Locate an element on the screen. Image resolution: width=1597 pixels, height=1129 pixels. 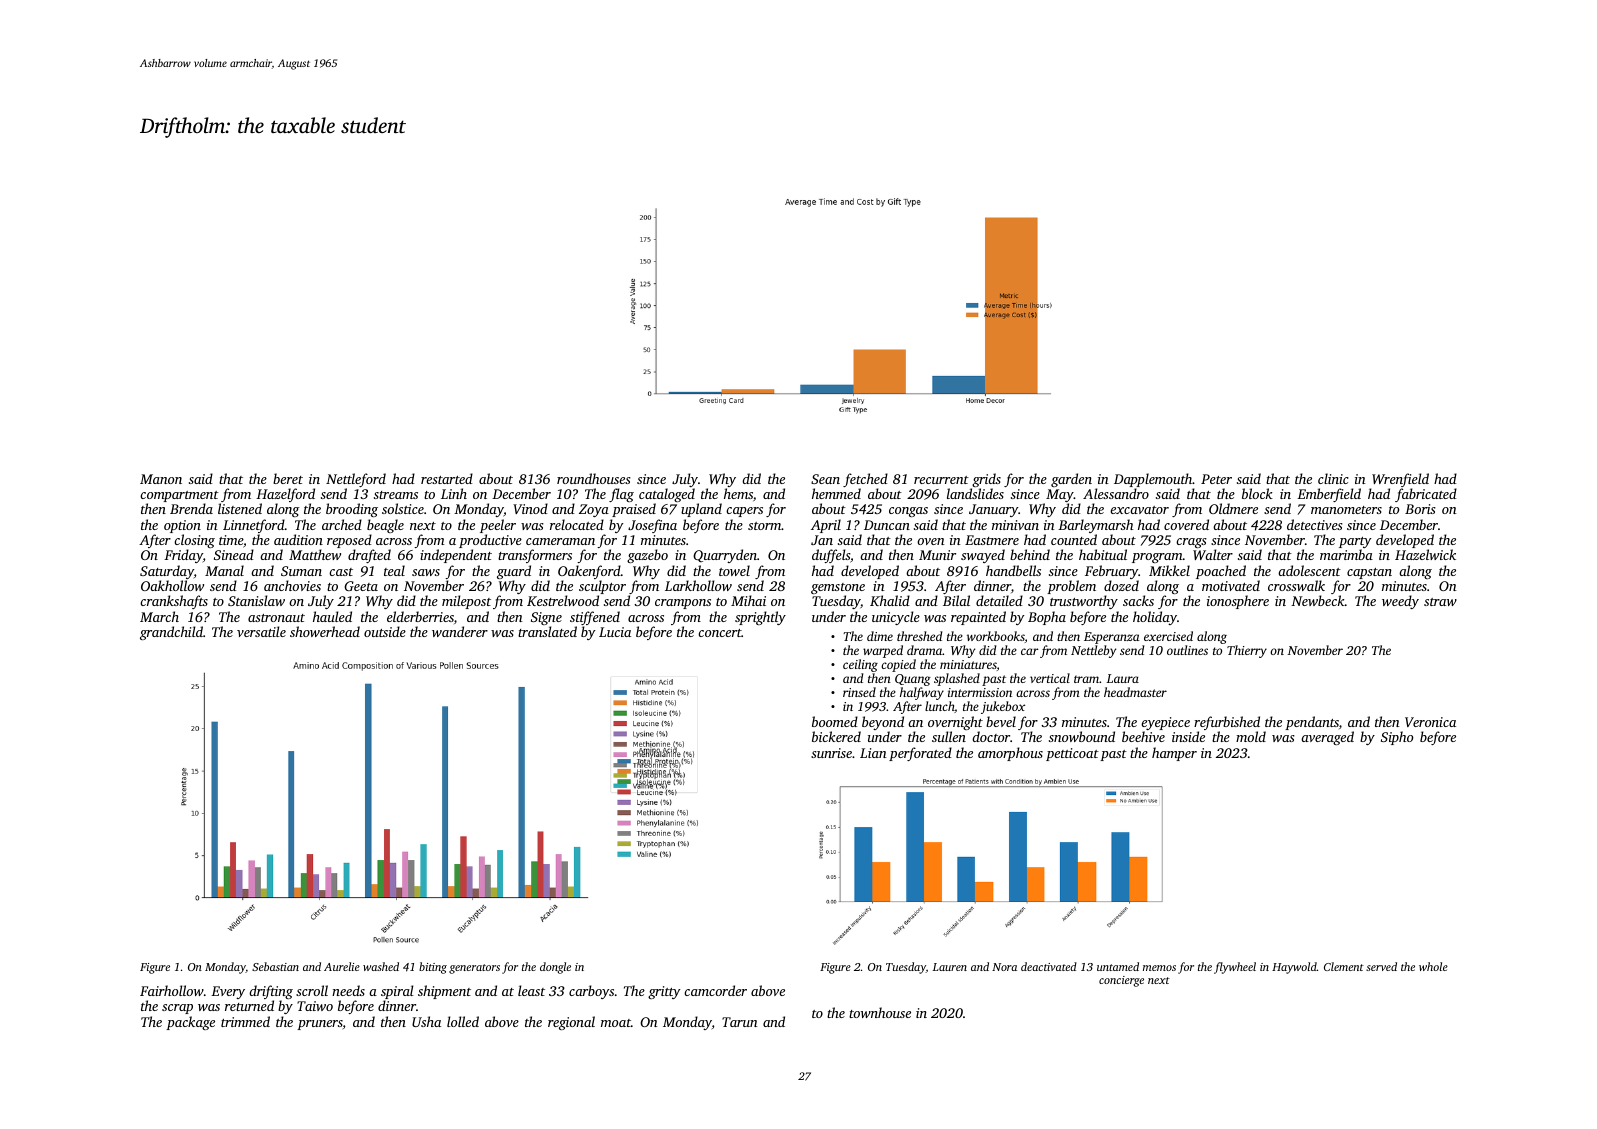
sunrise is located at coordinates (831, 753).
